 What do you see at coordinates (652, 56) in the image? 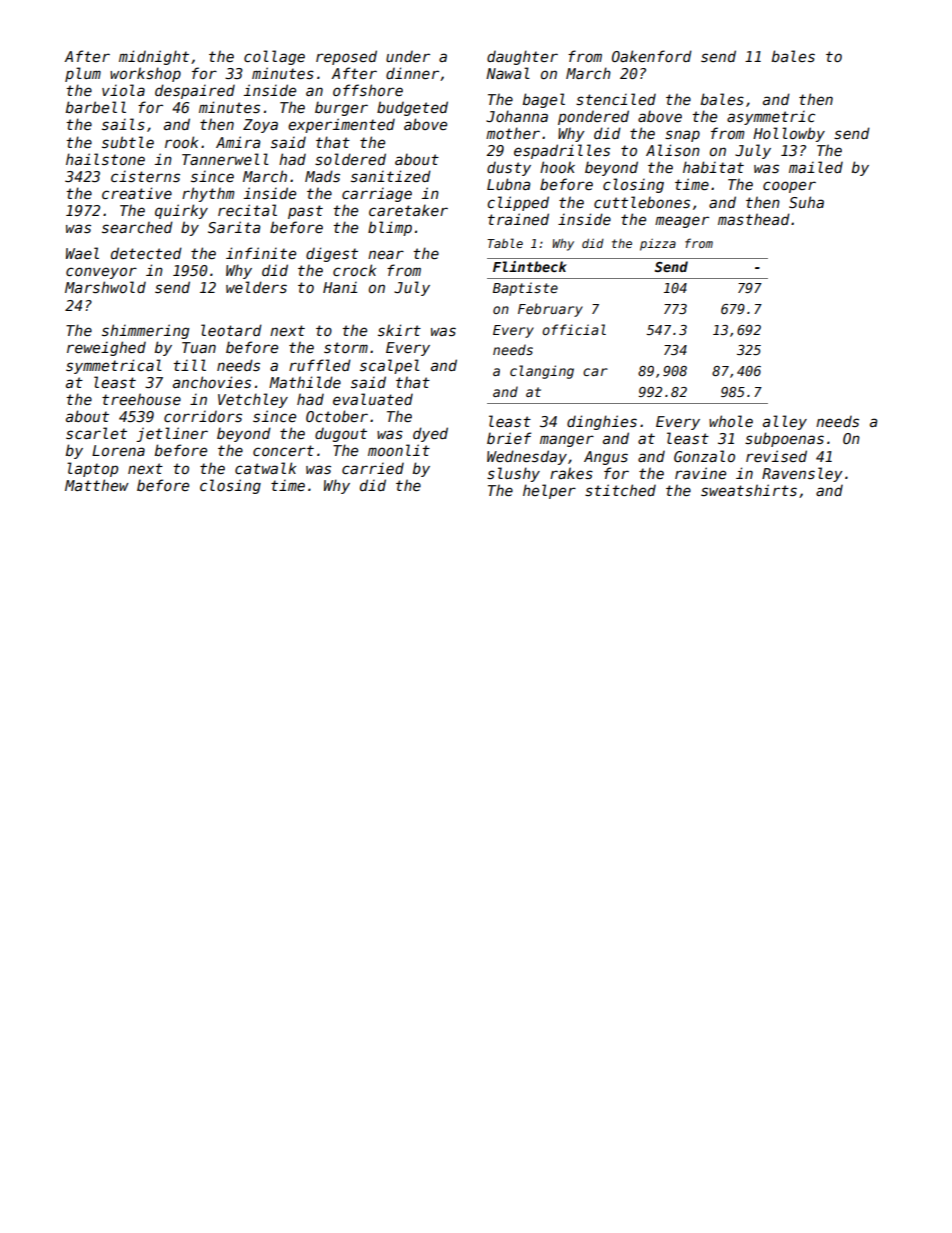
I see `Oakenford` at bounding box center [652, 56].
